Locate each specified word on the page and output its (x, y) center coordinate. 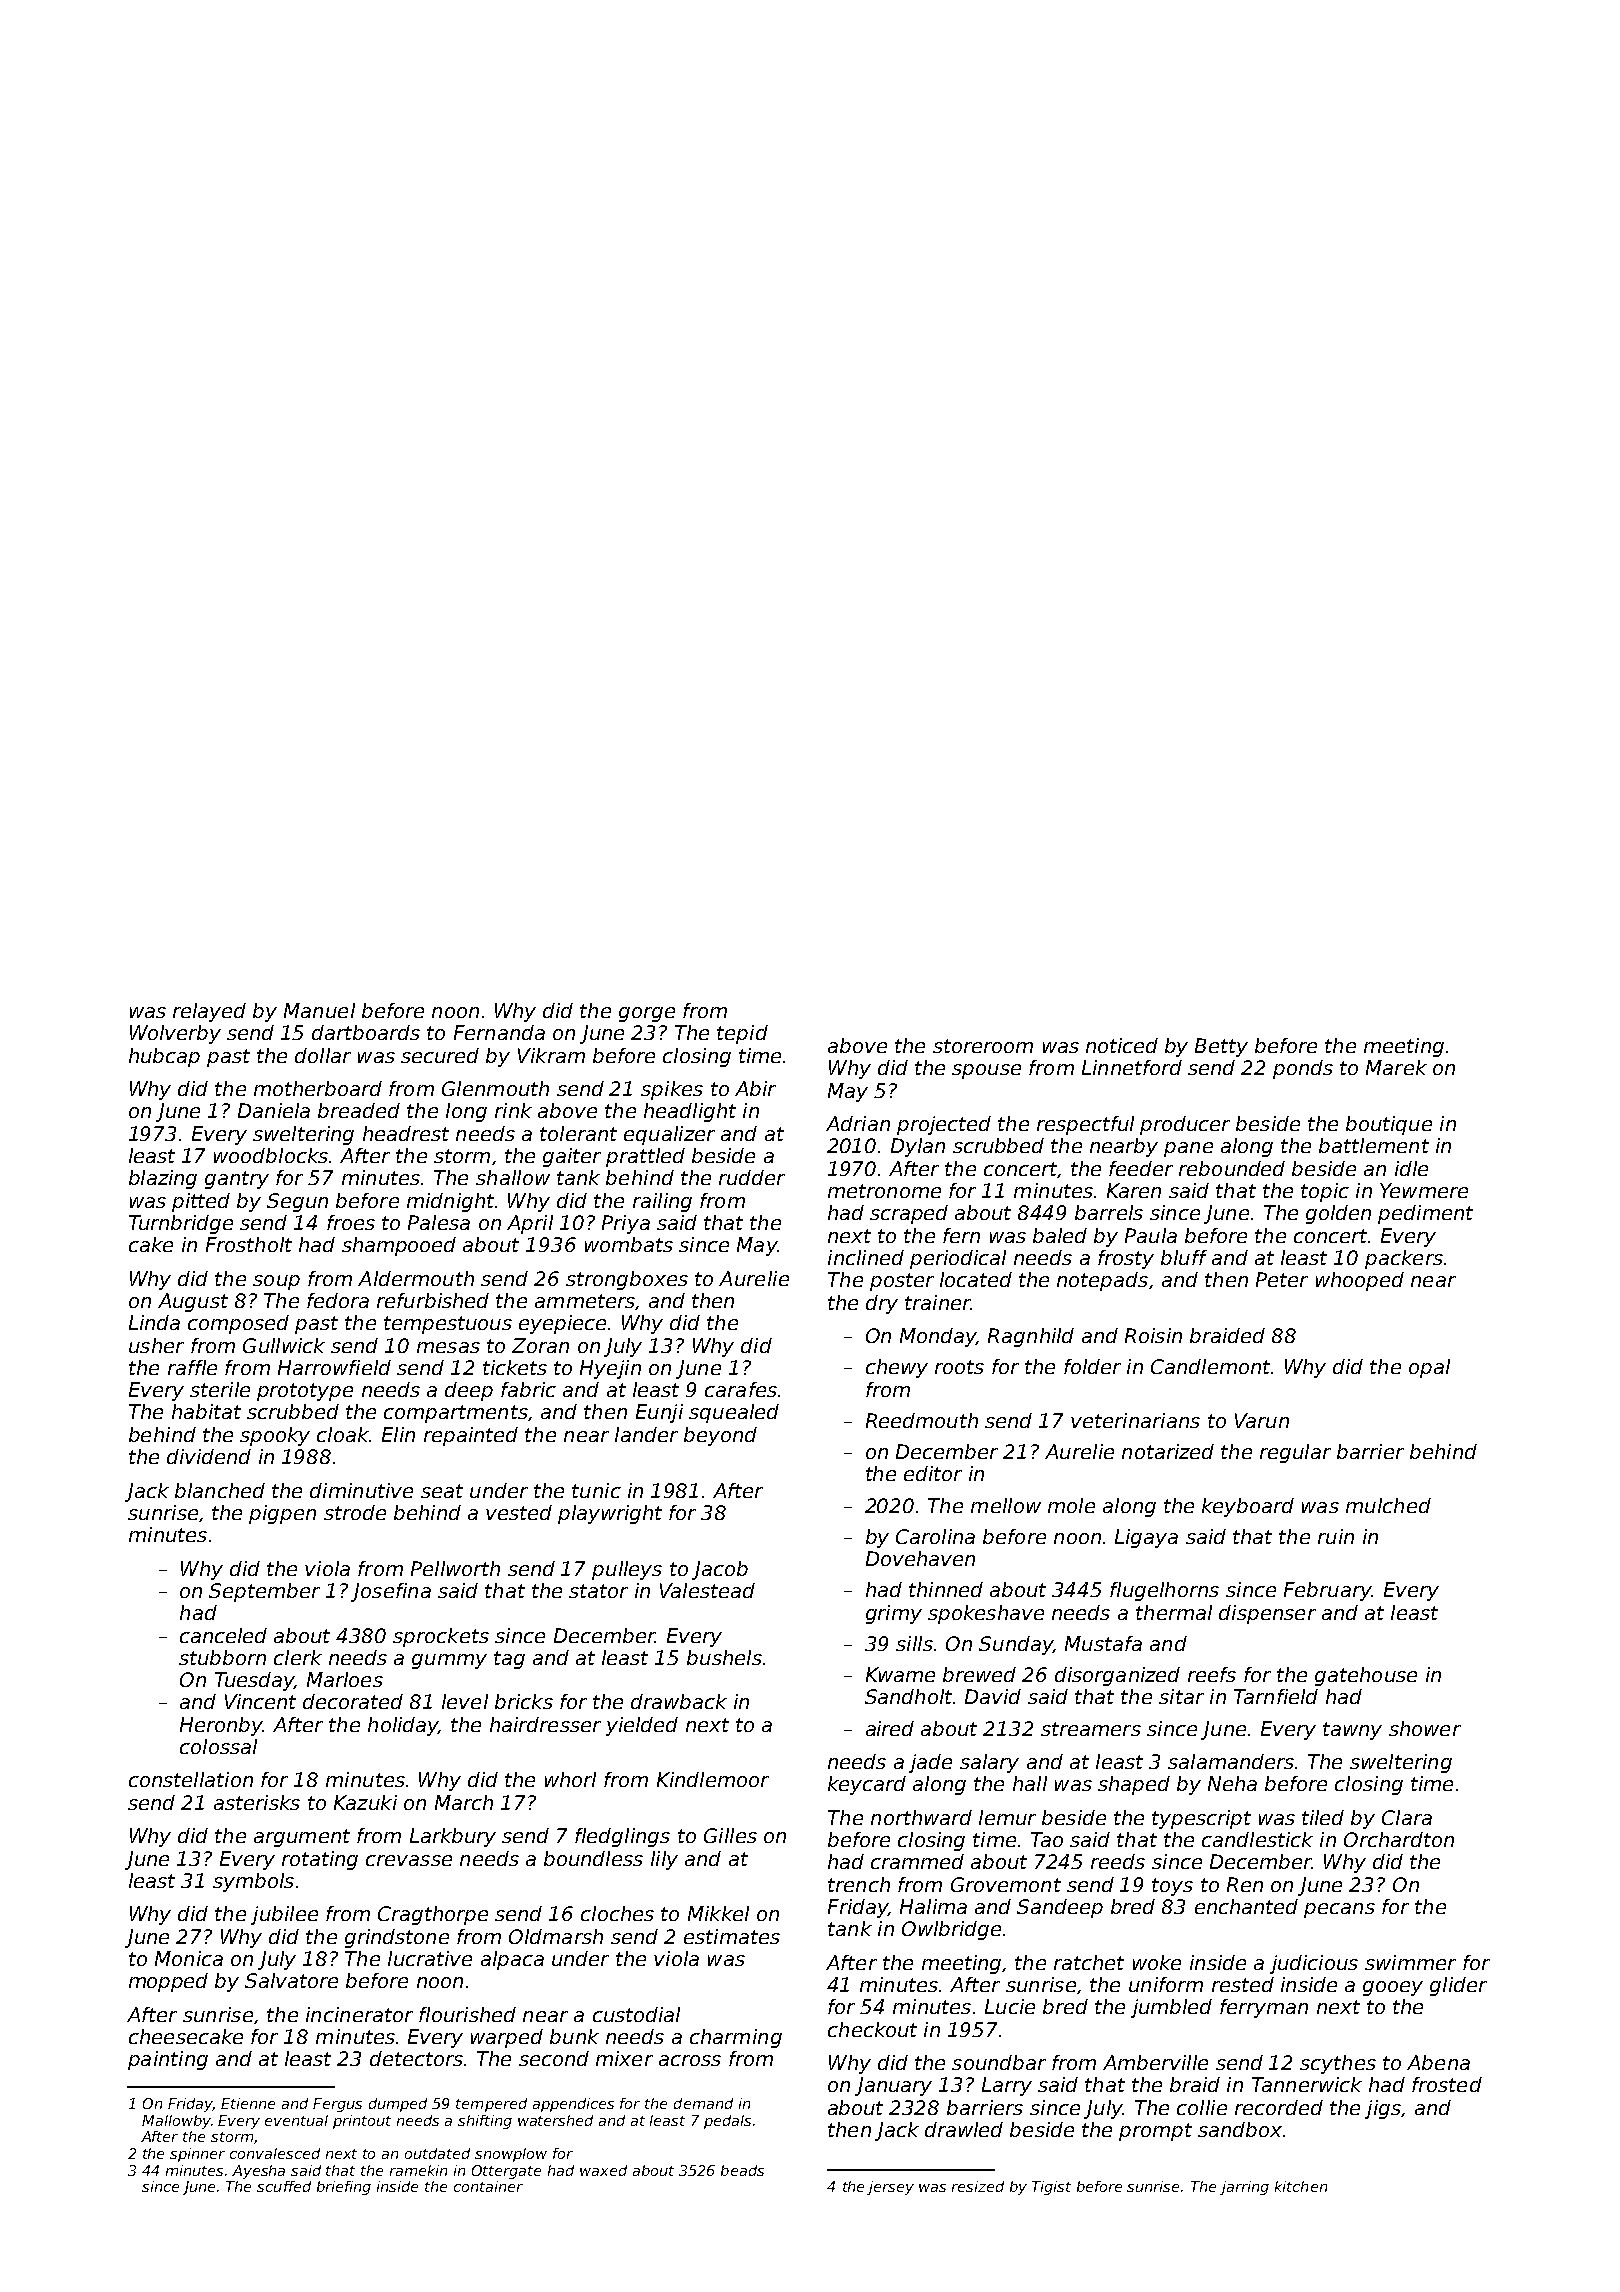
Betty (1221, 1047)
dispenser (1267, 1614)
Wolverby (175, 1034)
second (554, 2058)
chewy (897, 1368)
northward (921, 1817)
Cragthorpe (433, 1915)
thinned (946, 1589)
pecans (1339, 1910)
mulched (1388, 1505)
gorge (647, 1014)
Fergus (337, 2105)
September (264, 1592)
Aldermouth (416, 1278)
